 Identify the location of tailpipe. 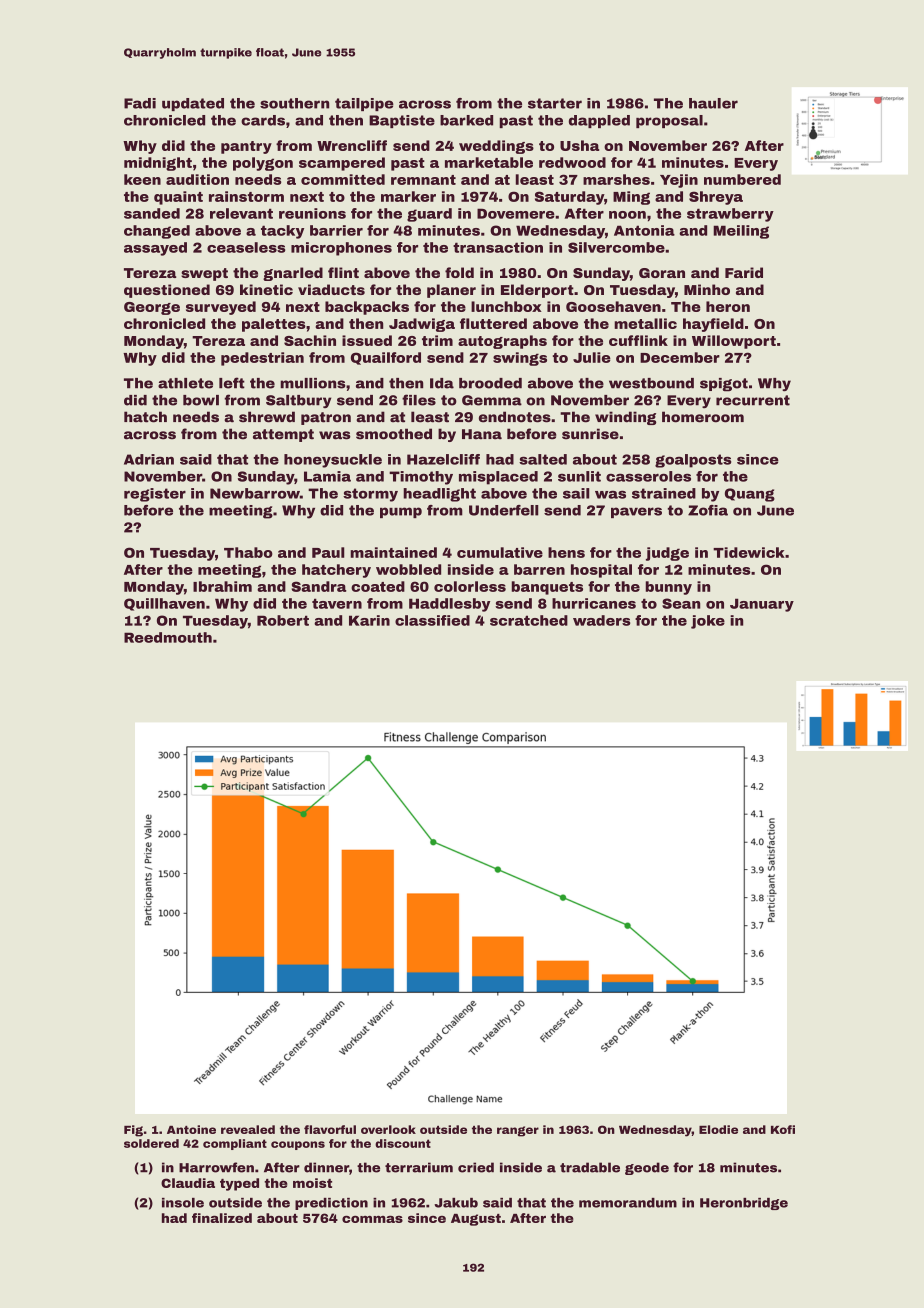
(364, 104).
